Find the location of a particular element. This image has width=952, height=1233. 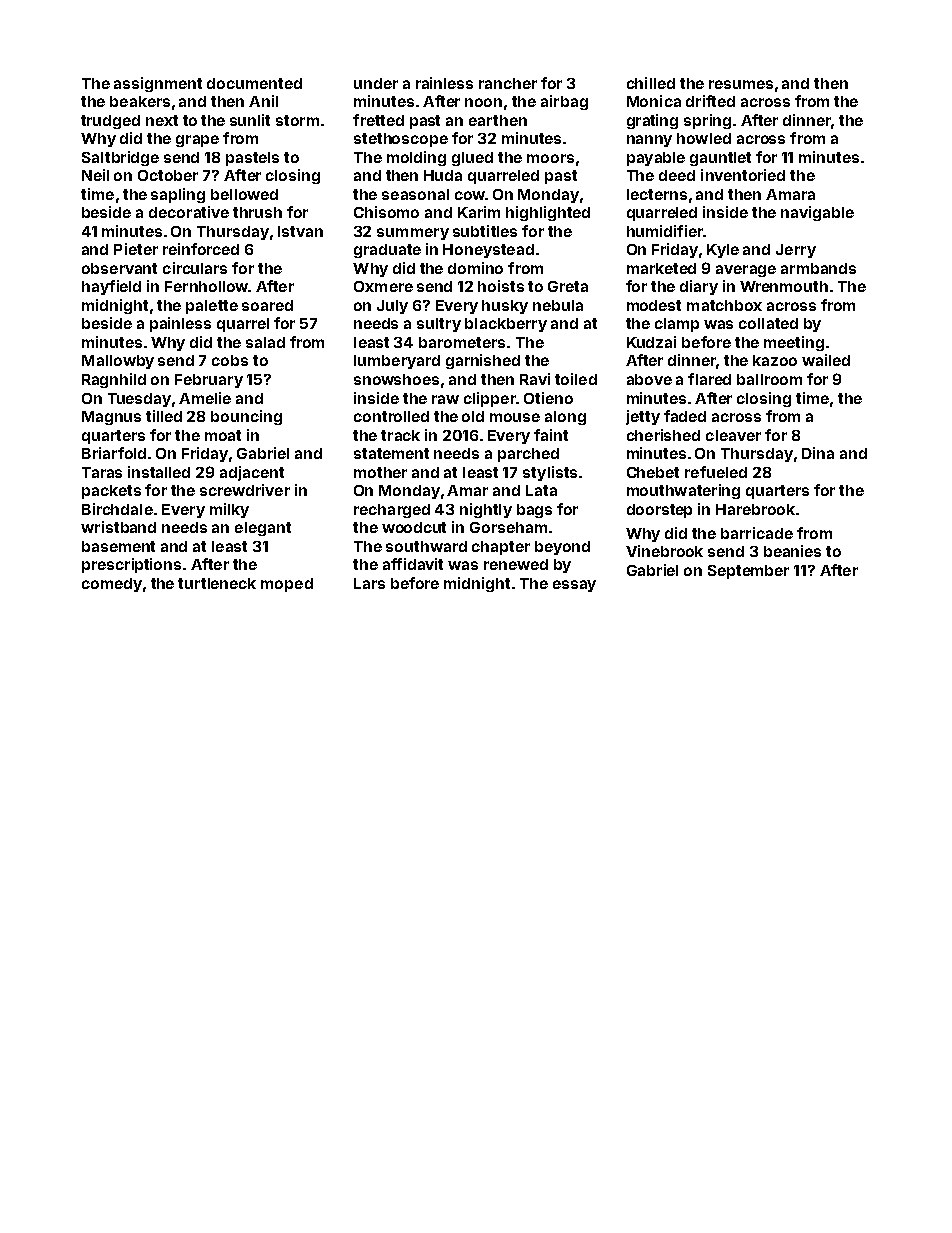

inventoried is located at coordinates (743, 175).
